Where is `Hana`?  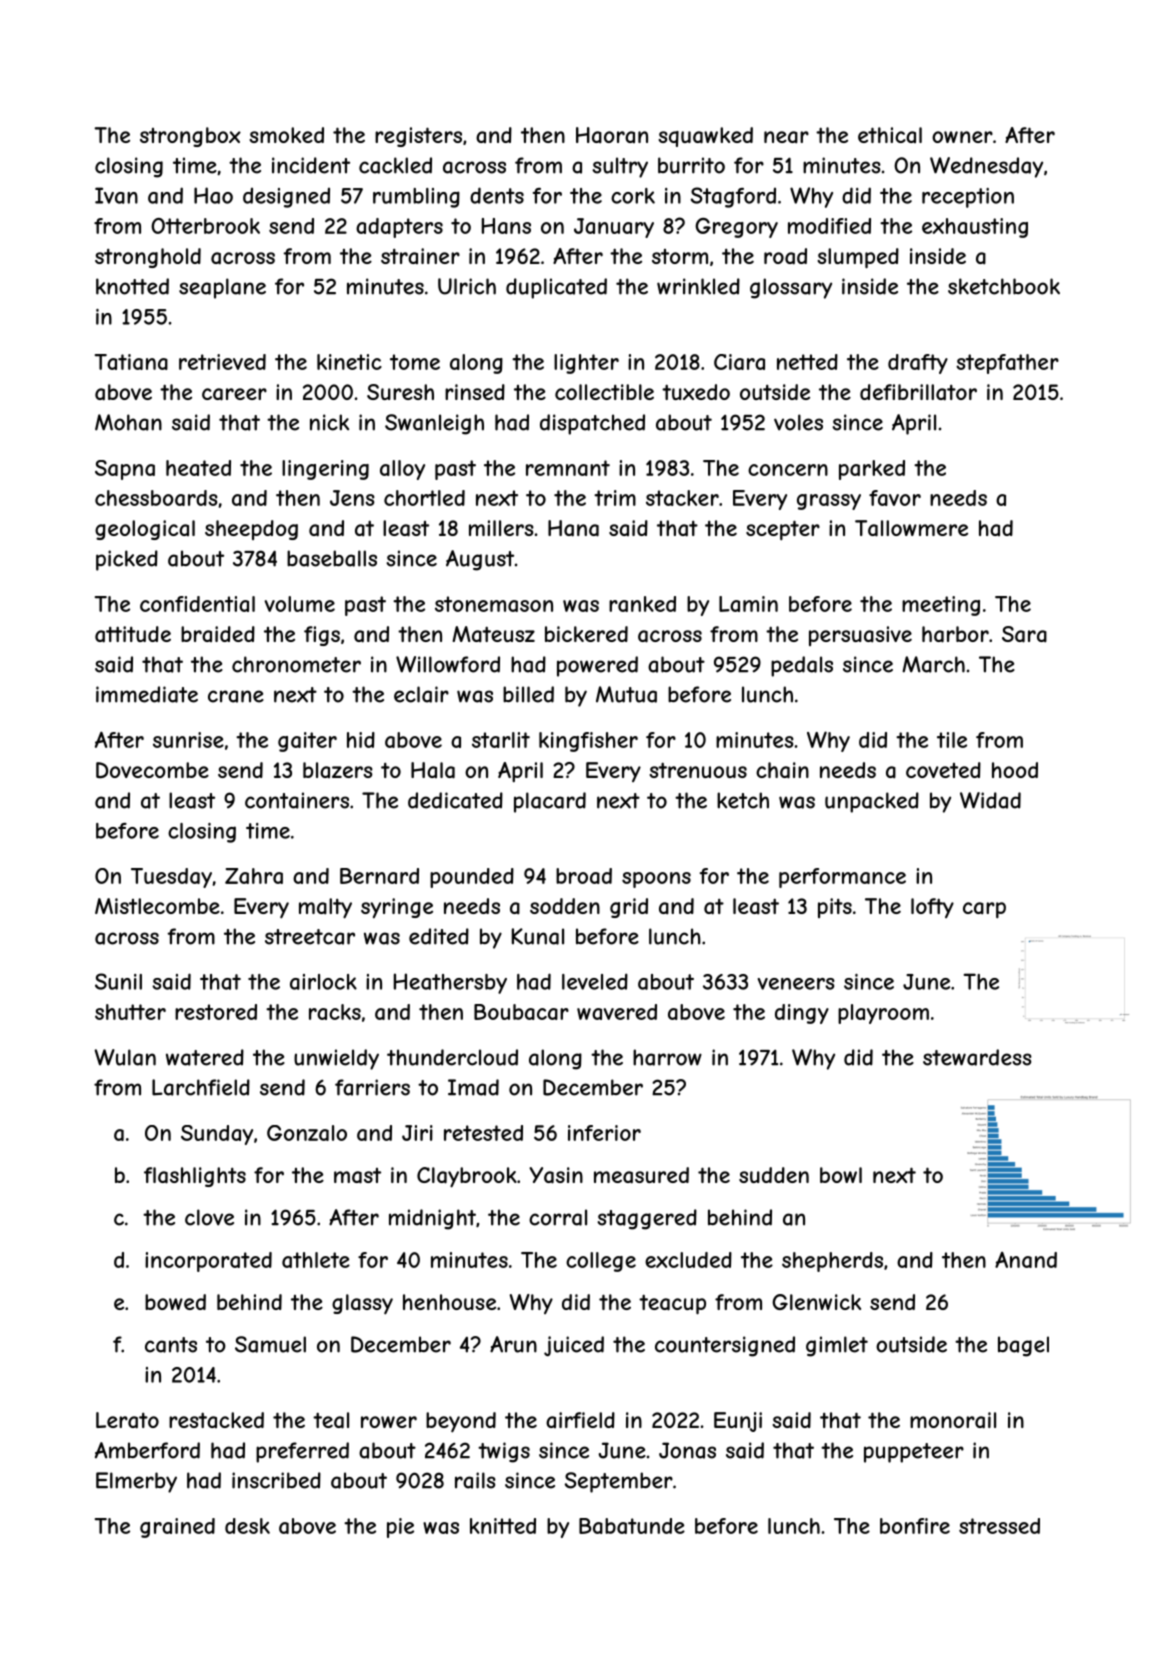
Hana is located at coordinates (573, 528).
